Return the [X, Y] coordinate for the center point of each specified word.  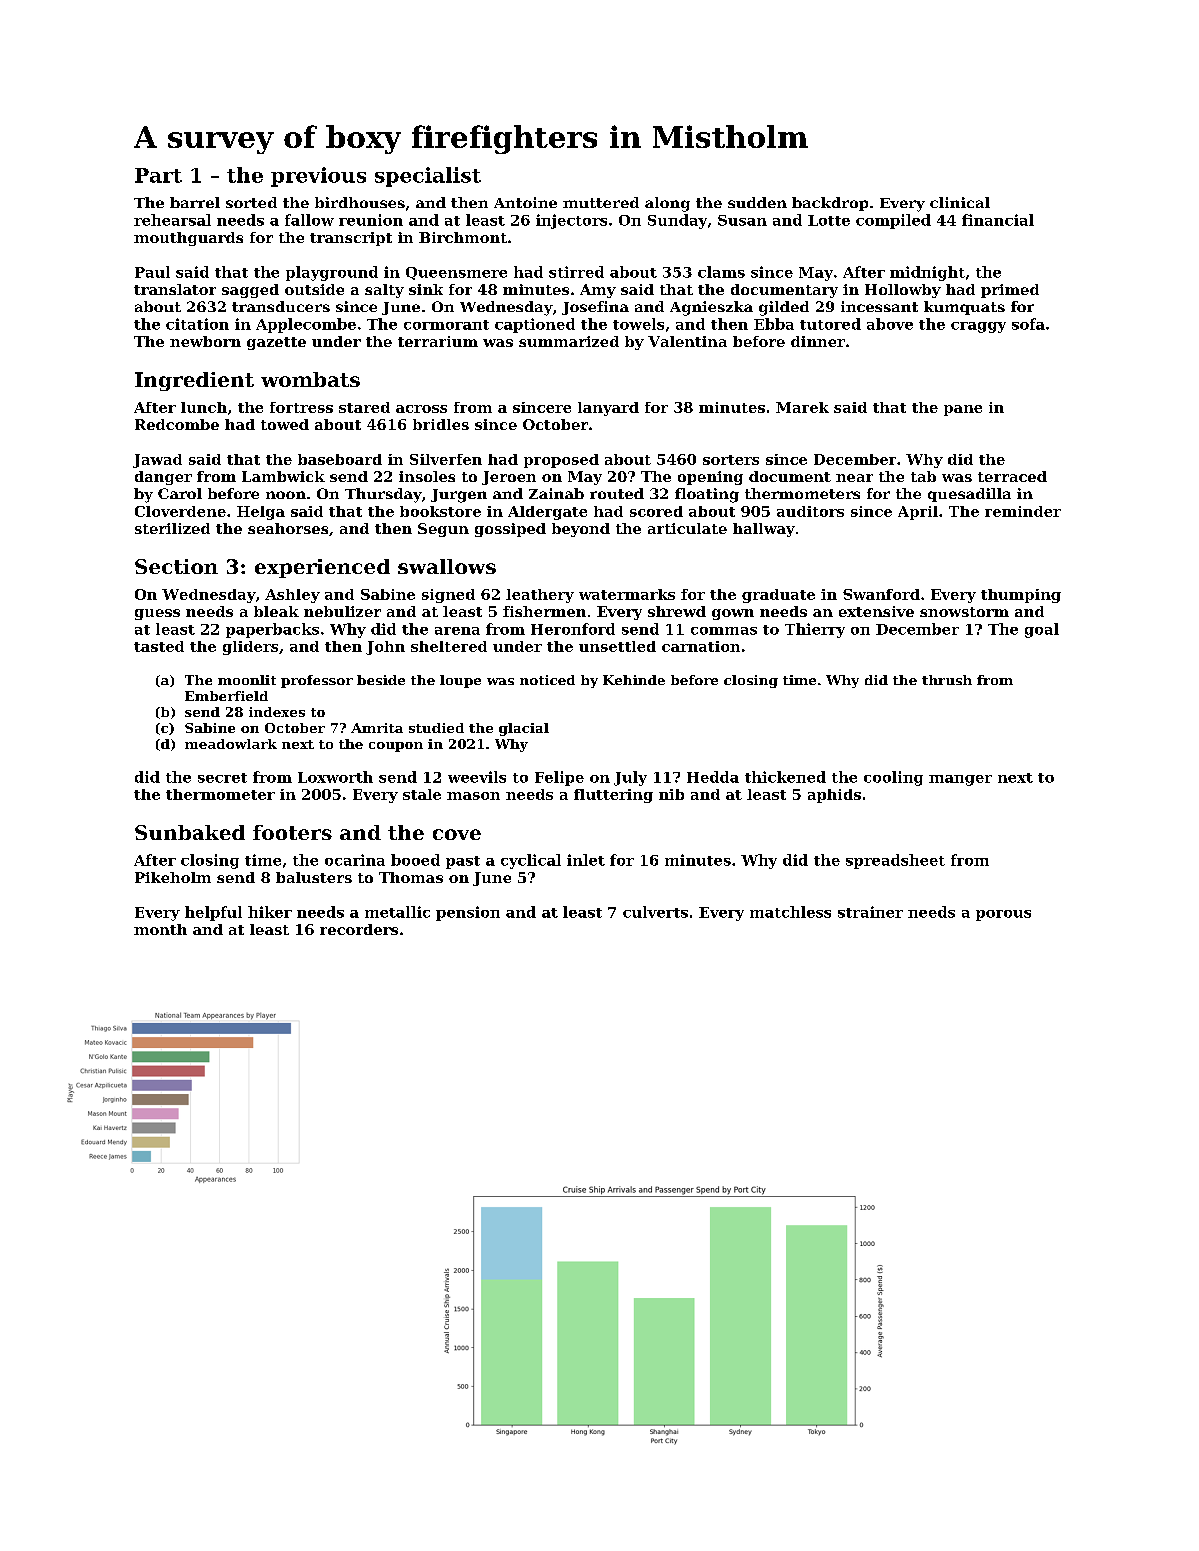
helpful [213, 913]
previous [318, 177]
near [854, 478]
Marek [802, 407]
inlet [586, 860]
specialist [428, 177]
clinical [960, 202]
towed [285, 424]
